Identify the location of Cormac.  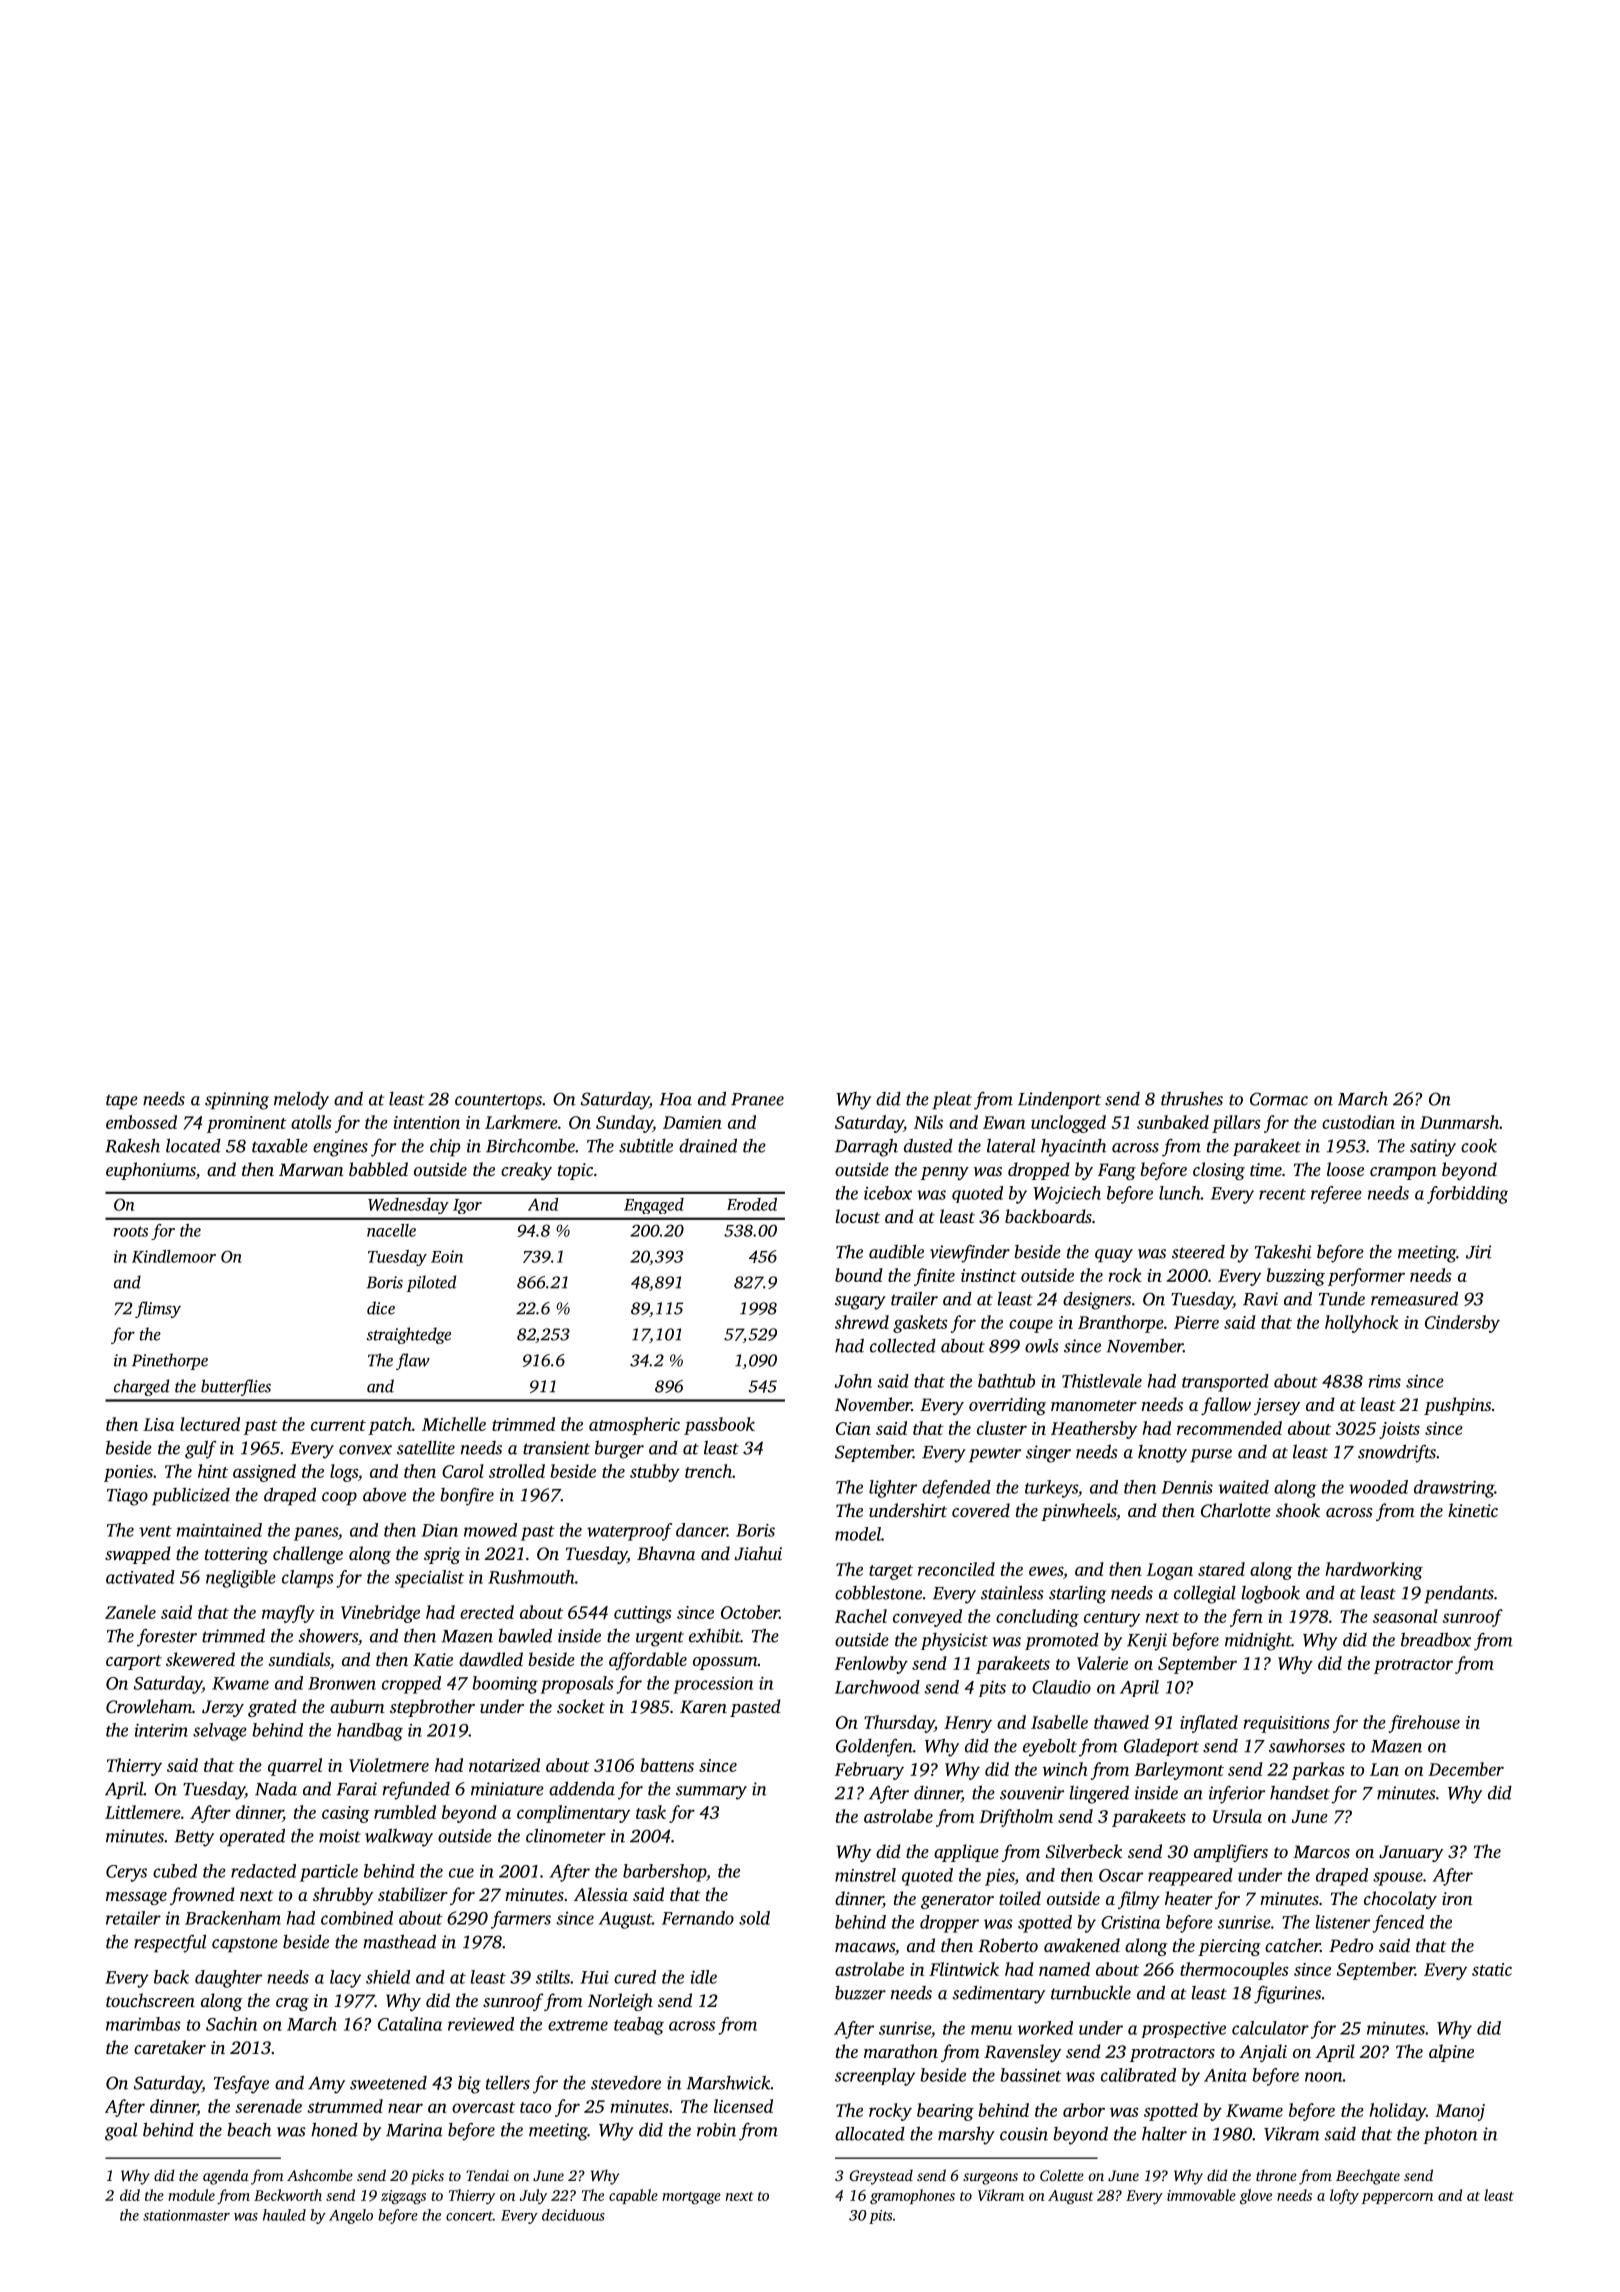
(1279, 1099).
